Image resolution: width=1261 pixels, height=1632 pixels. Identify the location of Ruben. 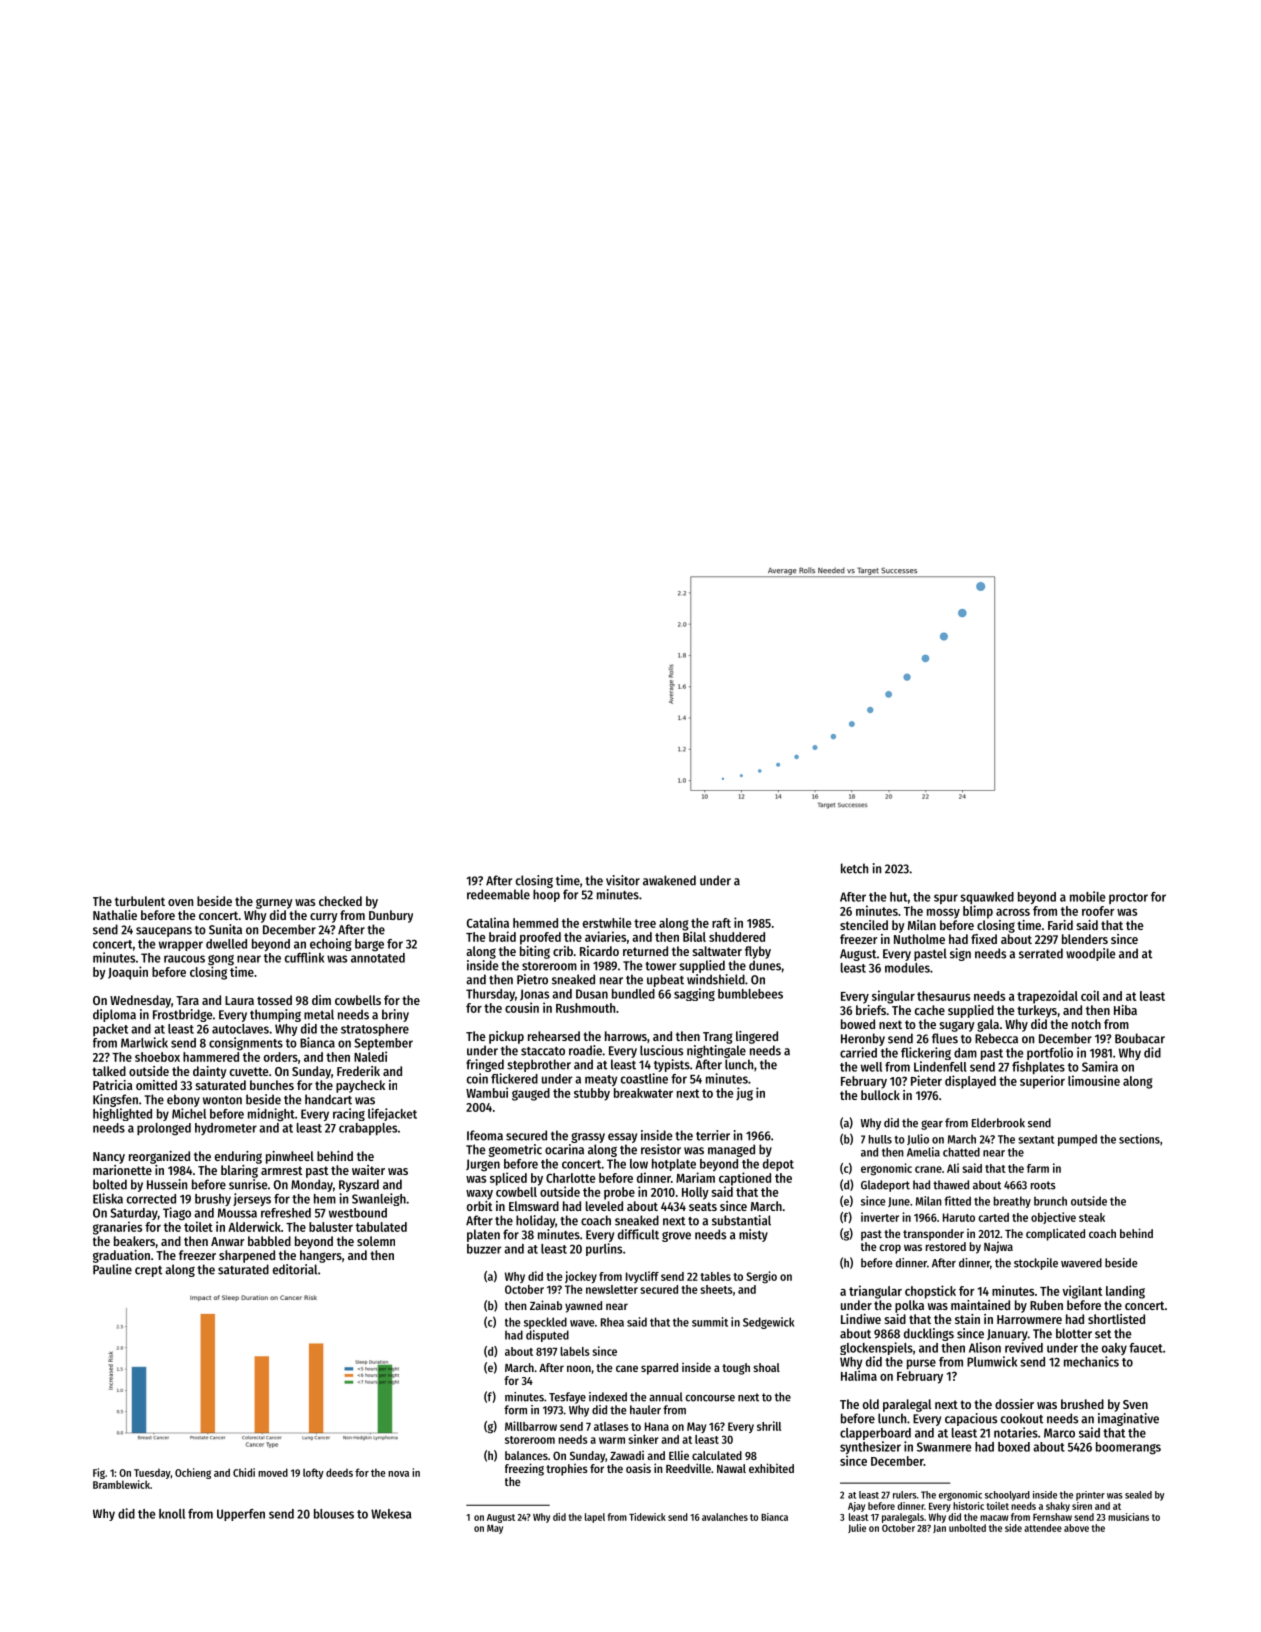
(1046, 1305).
